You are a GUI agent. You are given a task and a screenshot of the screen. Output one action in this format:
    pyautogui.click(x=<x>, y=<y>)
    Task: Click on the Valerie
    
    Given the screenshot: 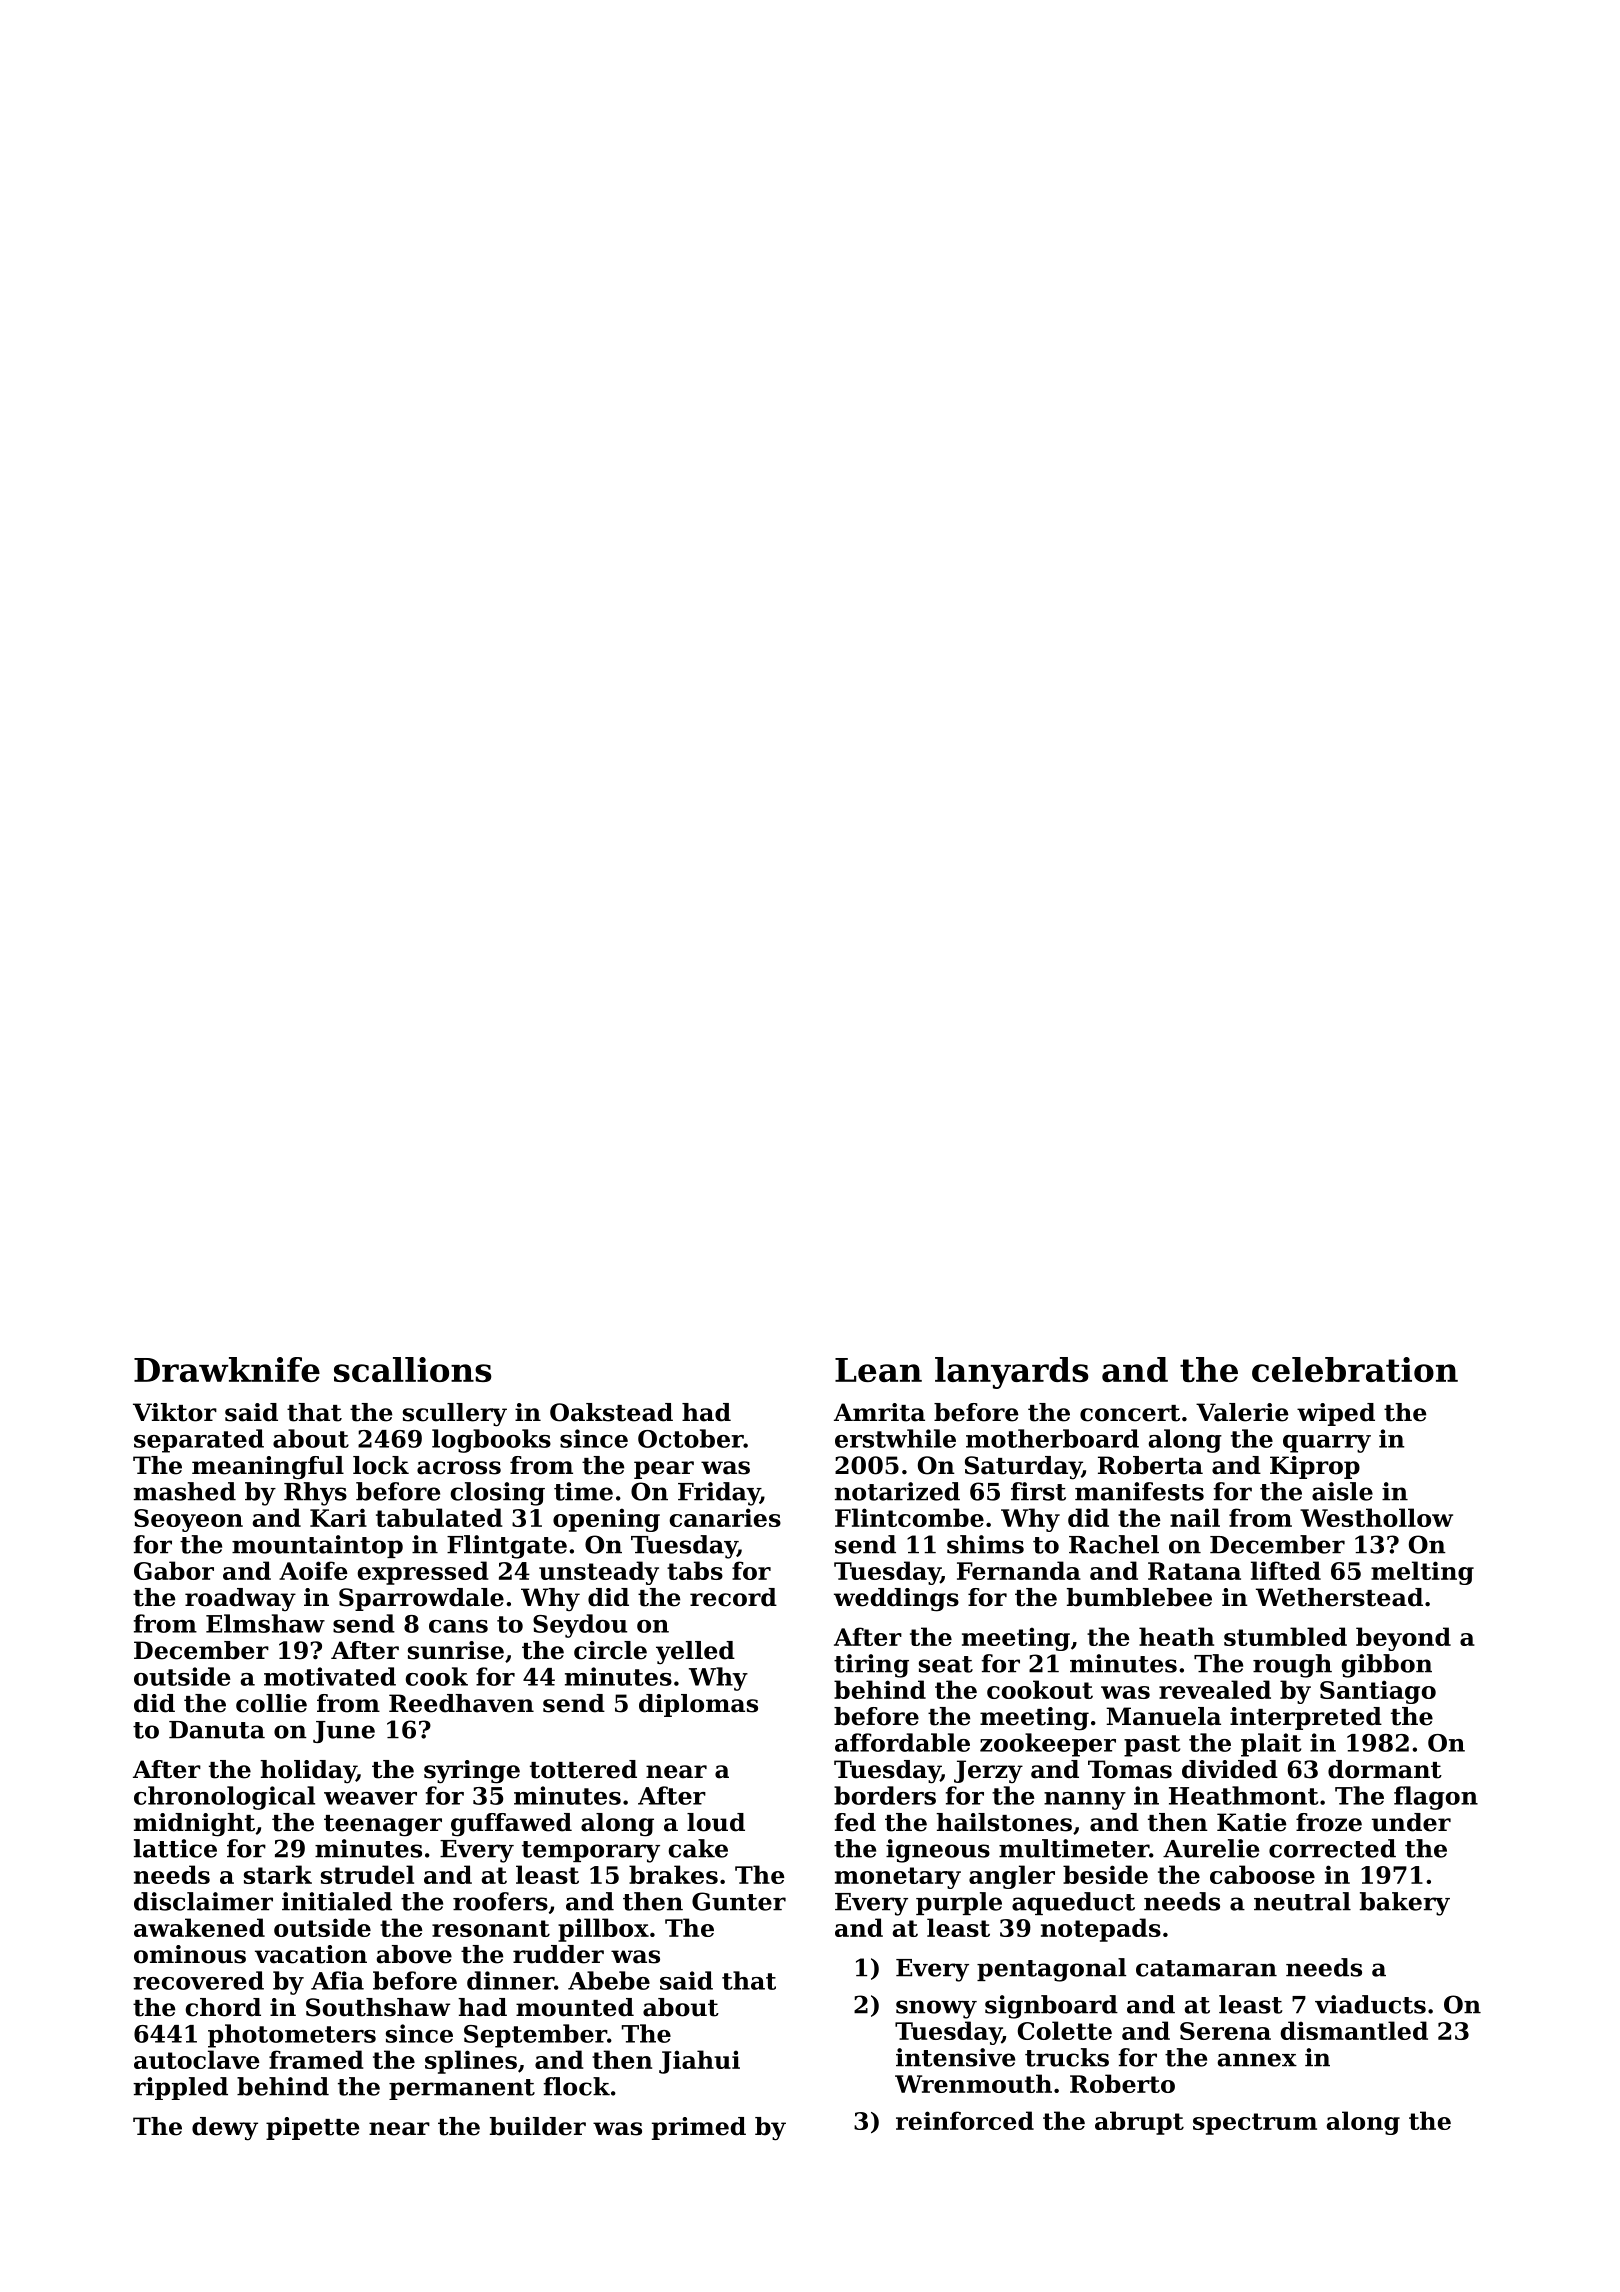 What is the action you would take?
    pyautogui.click(x=1242, y=1412)
